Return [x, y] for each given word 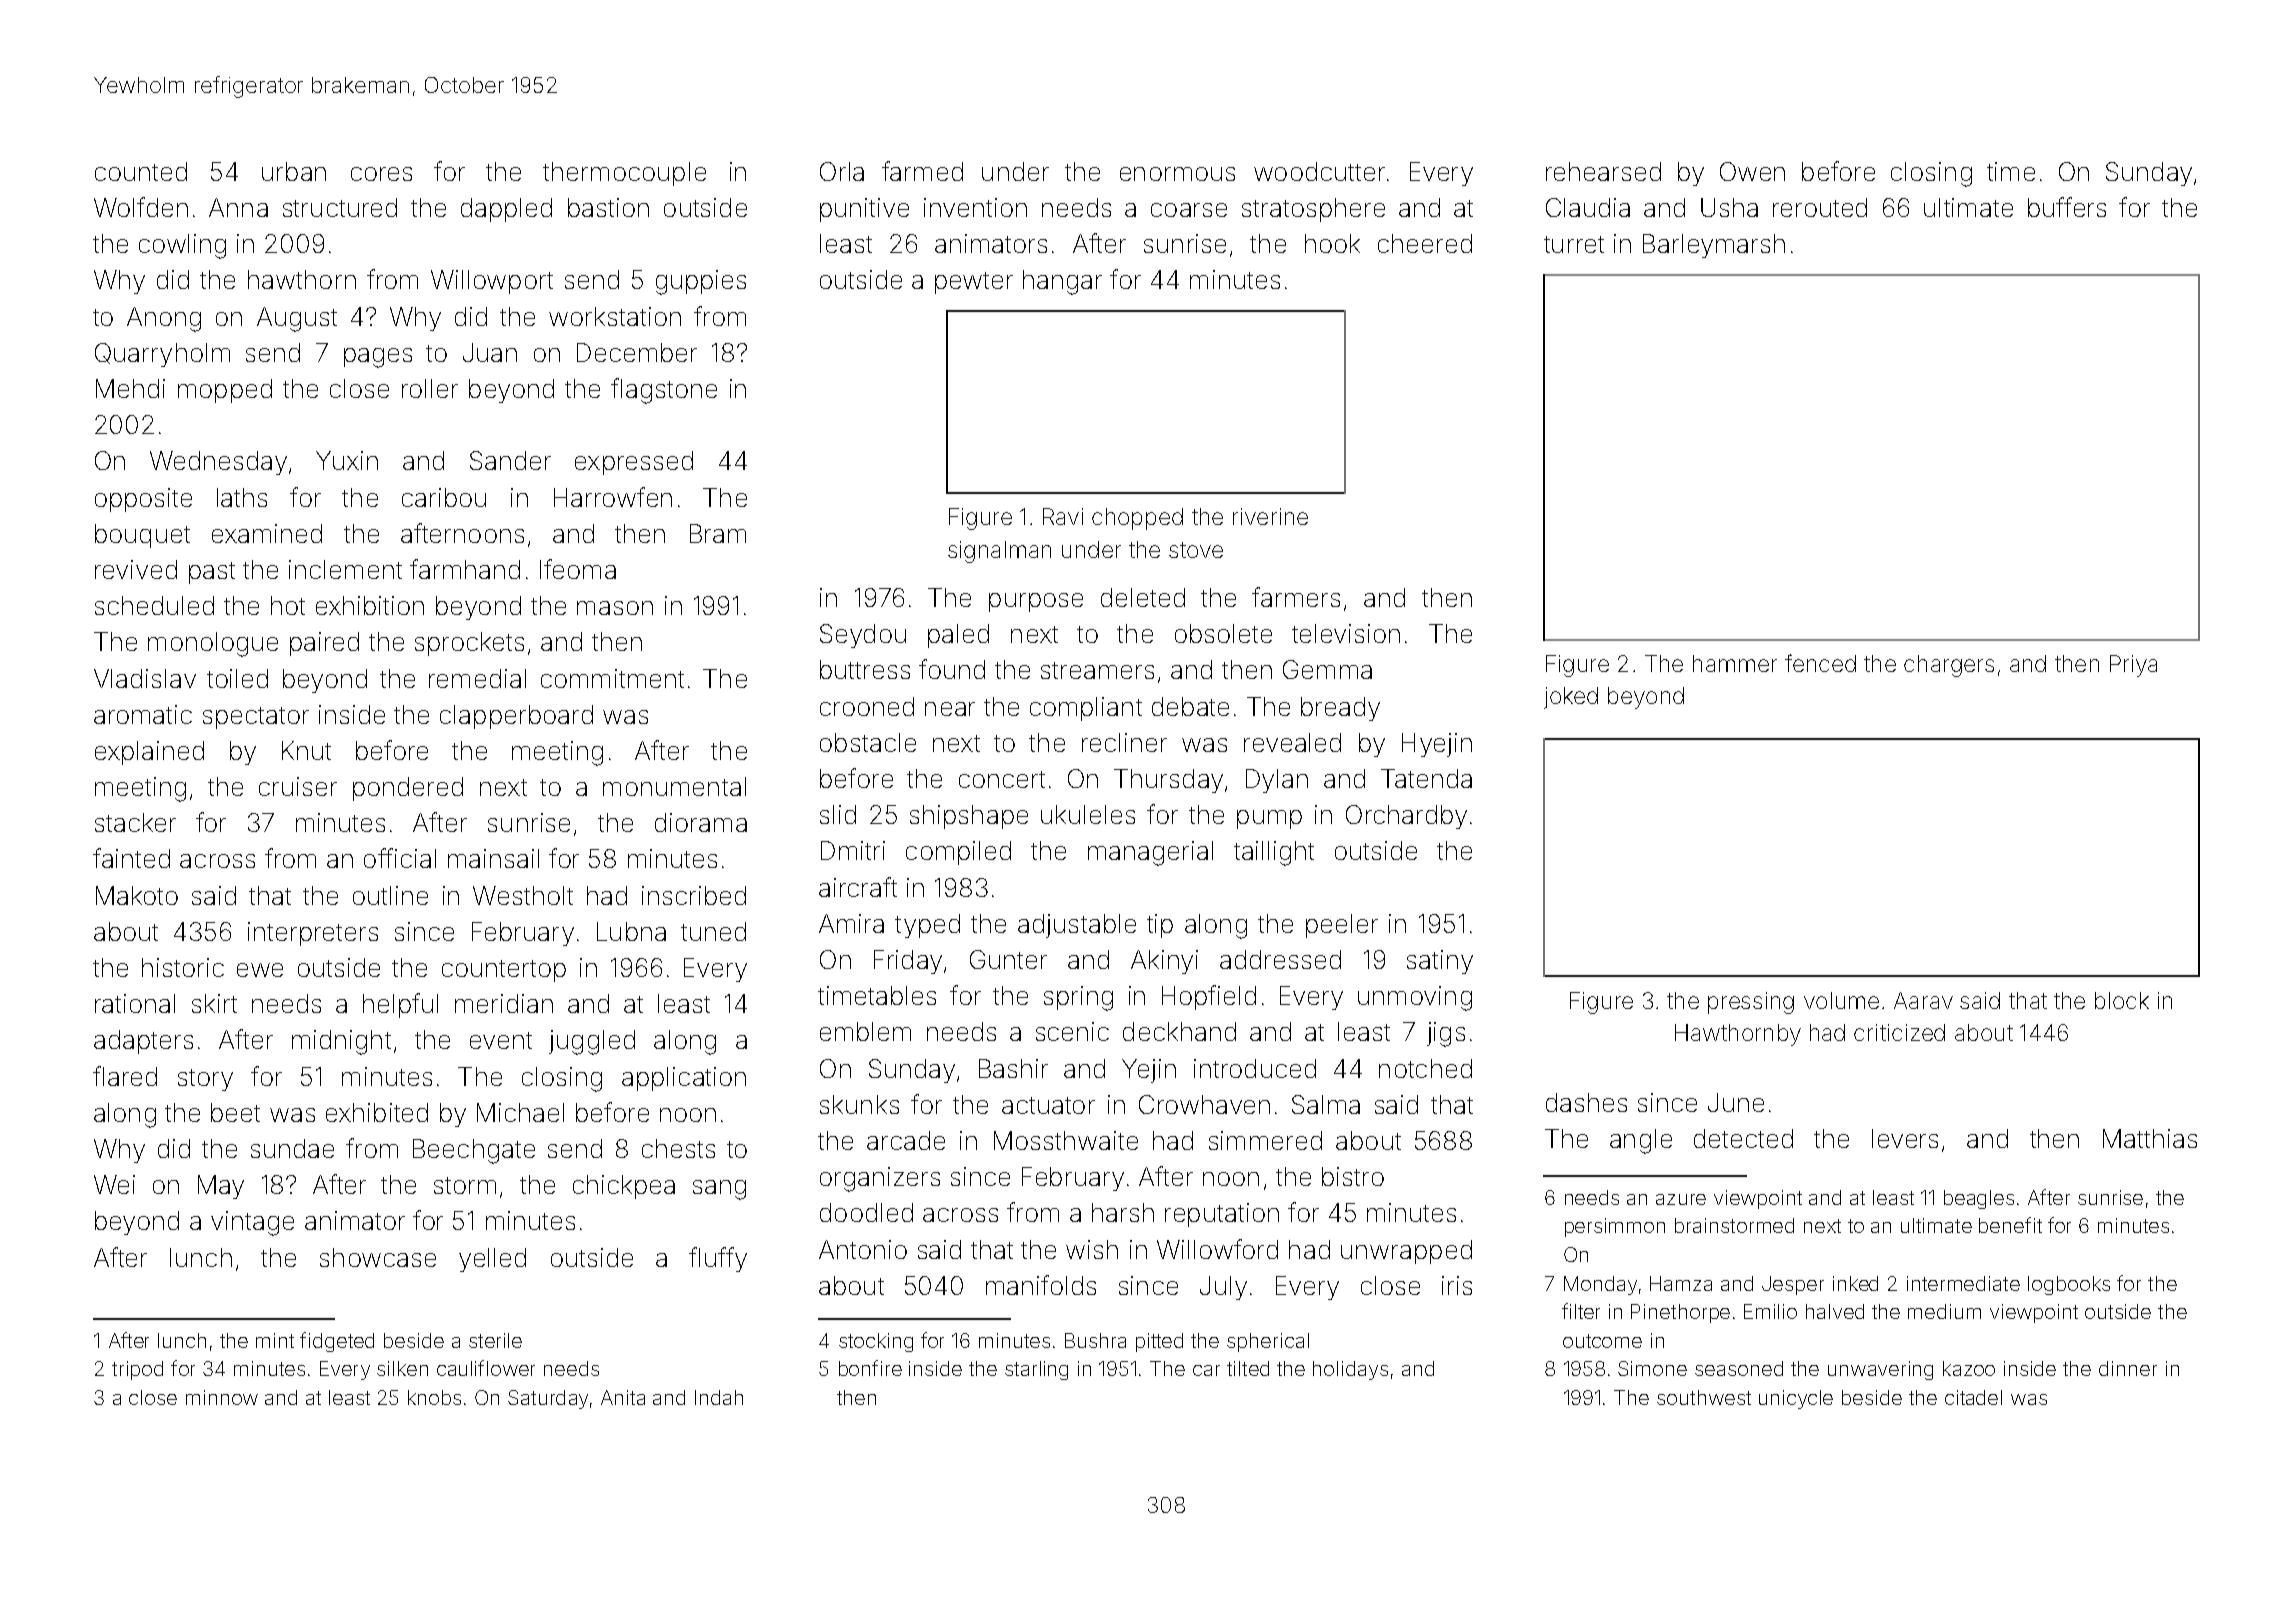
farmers [1296, 597]
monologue [213, 644]
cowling [182, 246]
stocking [876, 1342]
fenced [1820, 663]
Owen [1752, 171]
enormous [1177, 174]
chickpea [624, 1187]
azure [1681, 1199]
